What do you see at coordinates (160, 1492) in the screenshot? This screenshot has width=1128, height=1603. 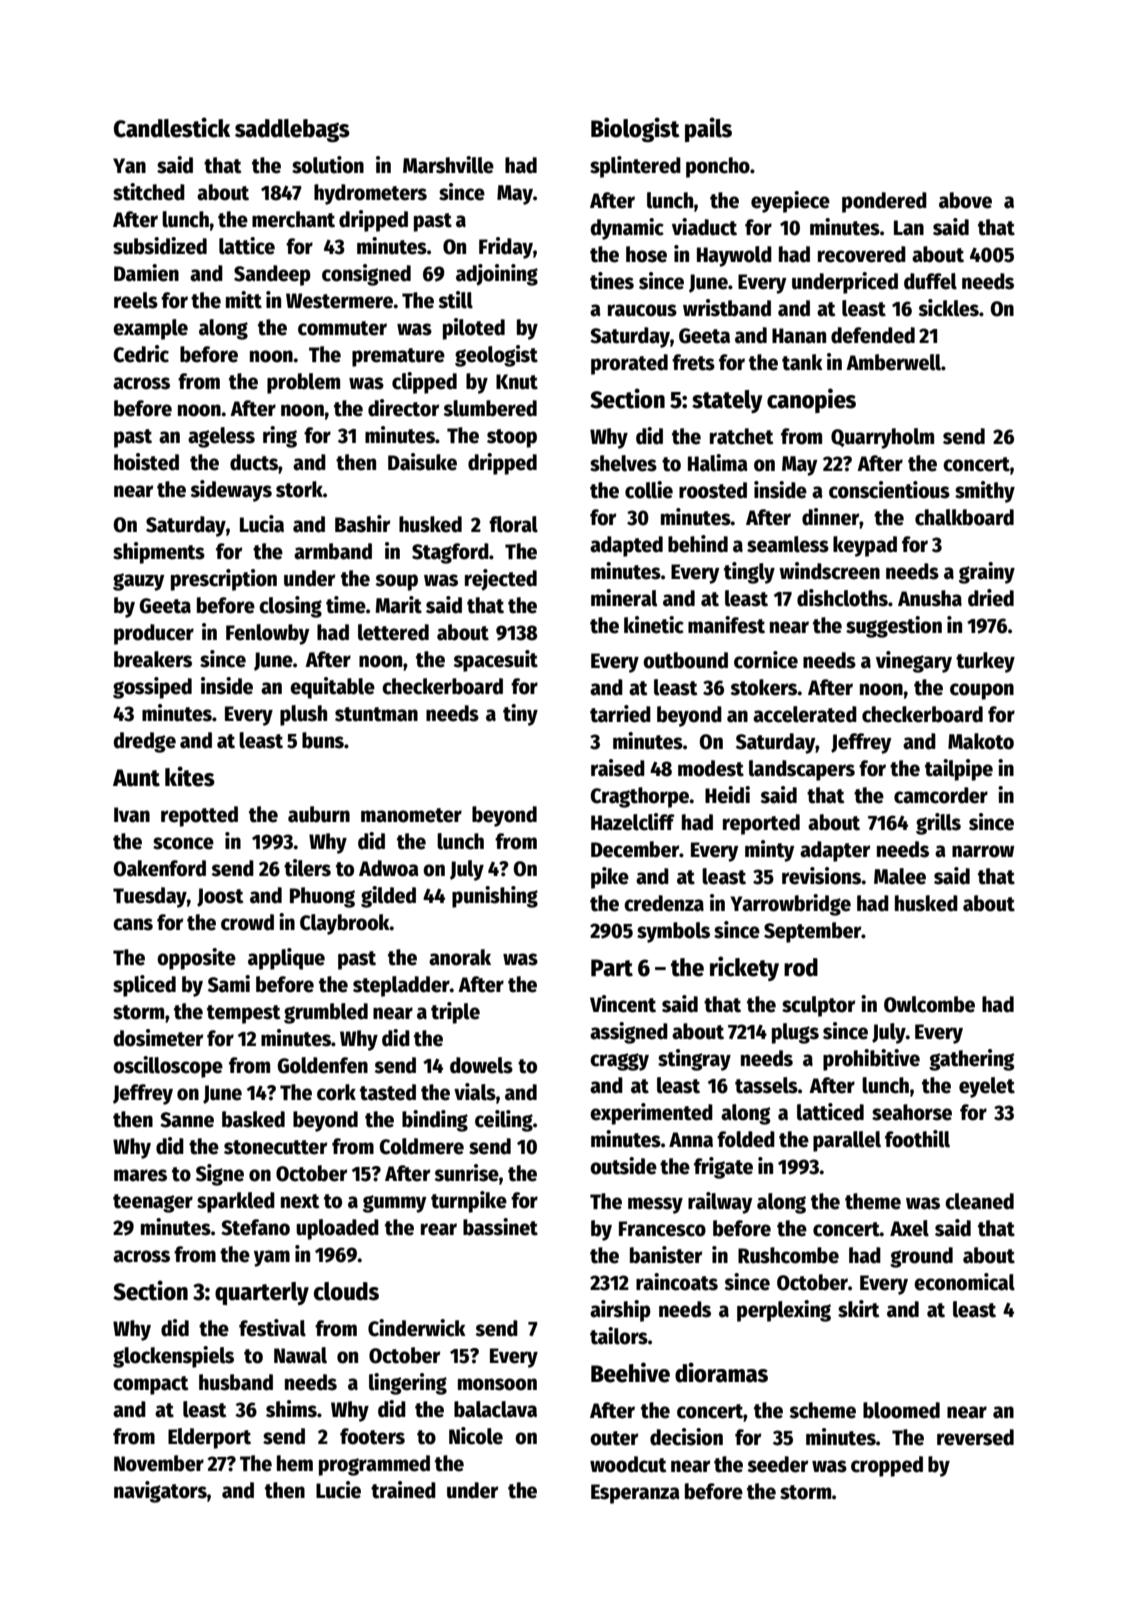 I see `navigators` at bounding box center [160, 1492].
